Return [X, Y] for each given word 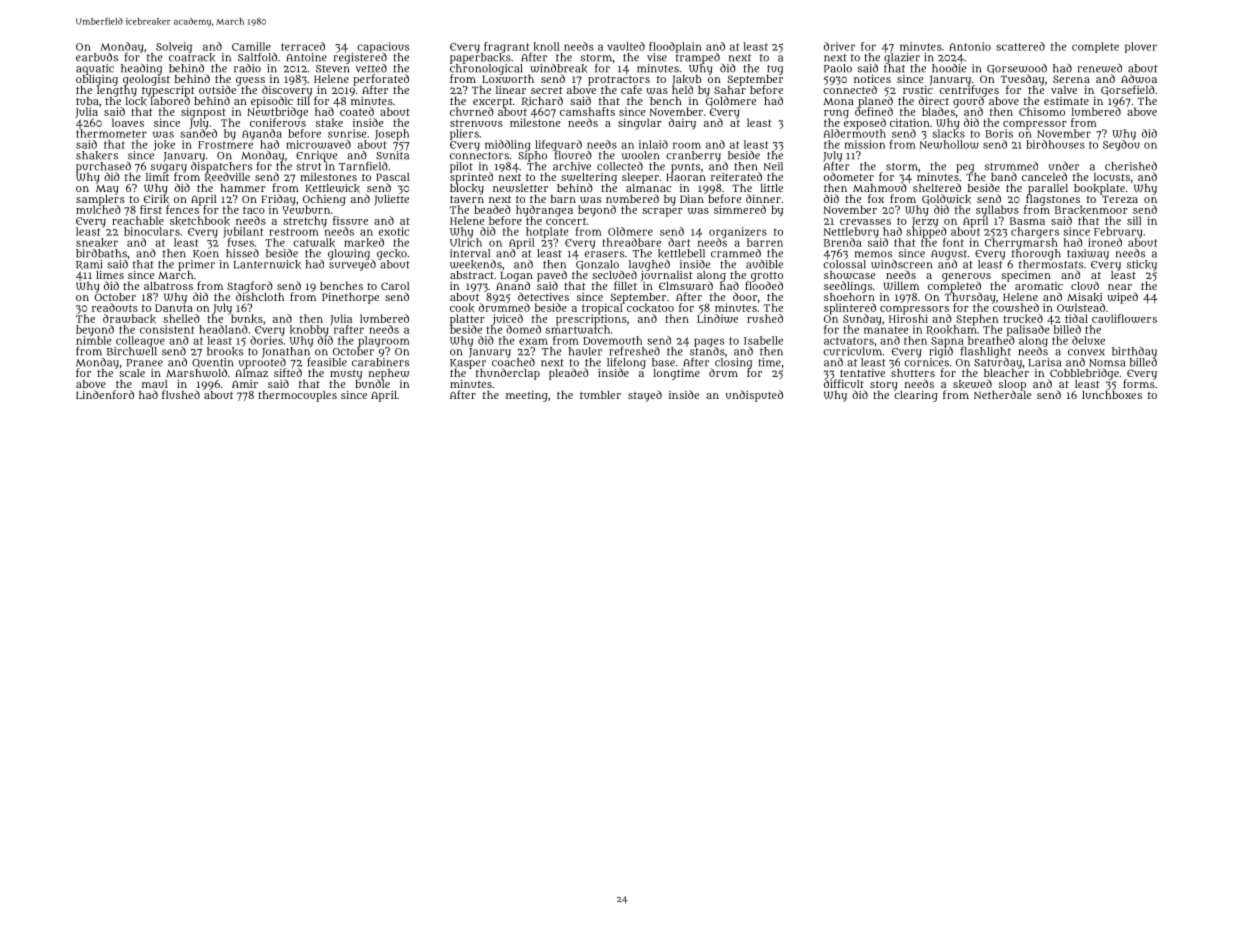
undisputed [754, 396]
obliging [97, 80]
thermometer [111, 133]
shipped [926, 232]
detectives [543, 296]
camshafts [587, 111]
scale [132, 373]
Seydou [1121, 145]
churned [472, 111]
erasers [604, 254]
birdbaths [101, 253]
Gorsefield [1128, 90]
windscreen [901, 264]
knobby [309, 330]
